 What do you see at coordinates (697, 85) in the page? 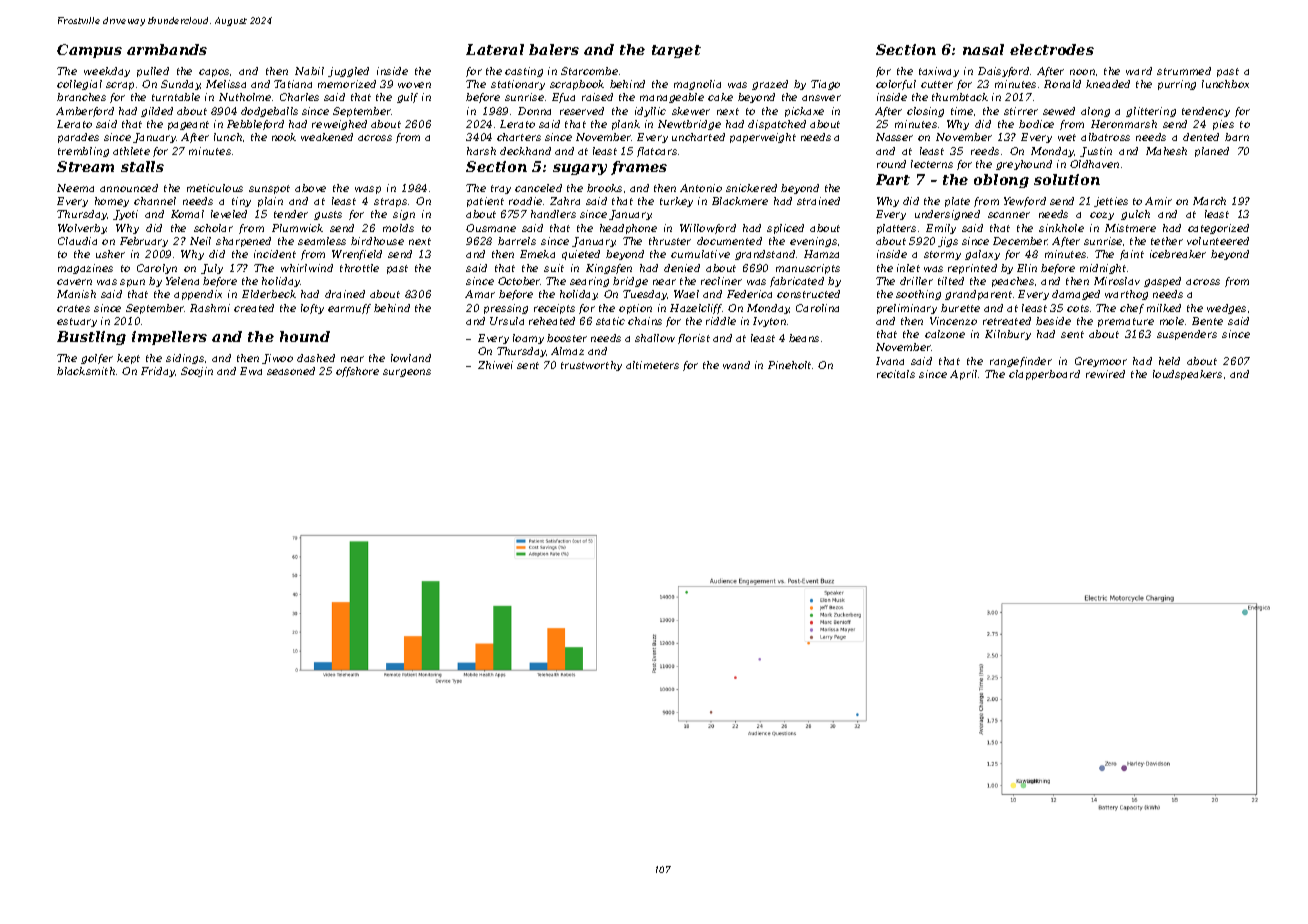
I see `magnolia` at bounding box center [697, 85].
